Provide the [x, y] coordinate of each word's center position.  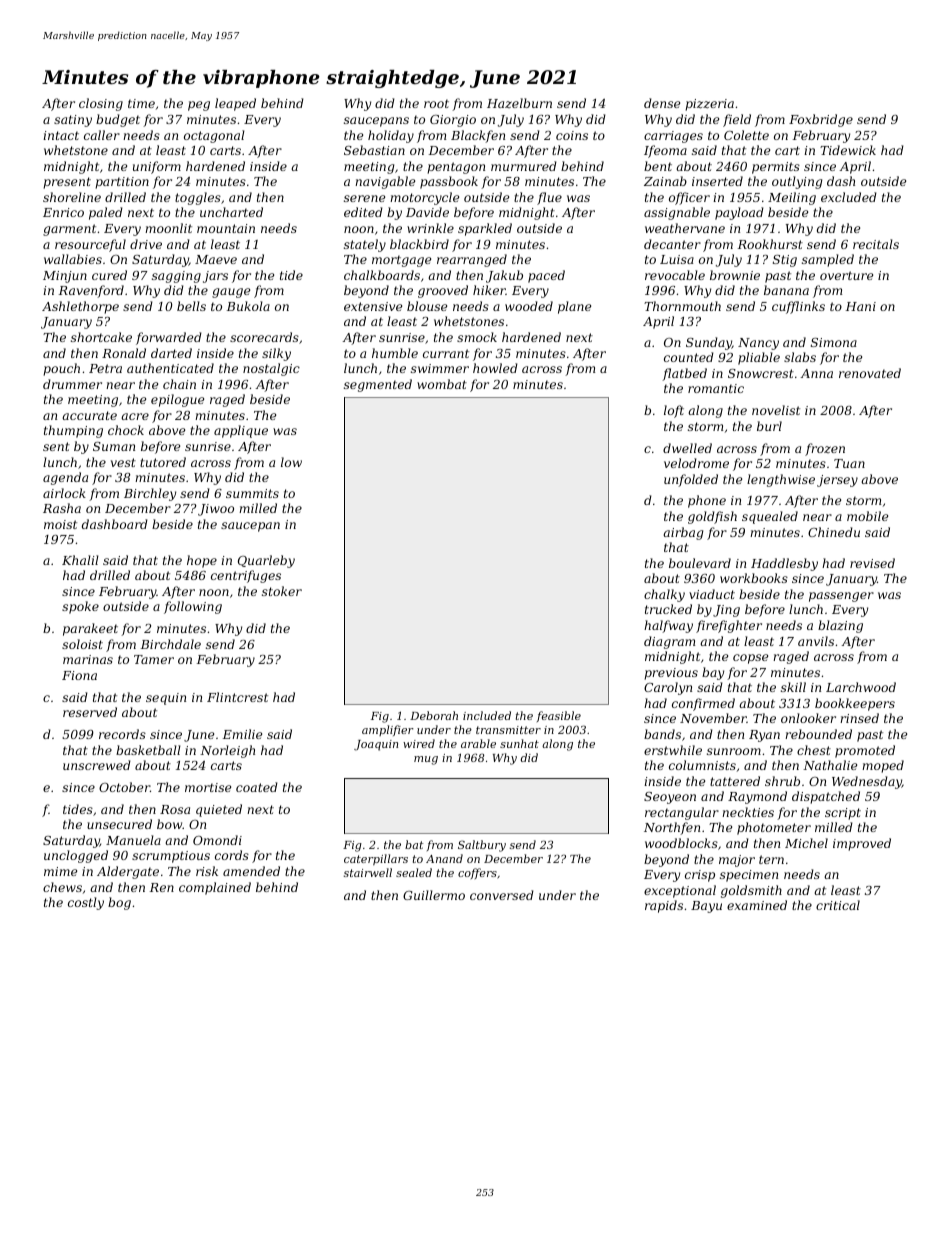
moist [60, 524]
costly [86, 903]
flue [549, 198]
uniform [157, 167]
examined [757, 905]
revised [872, 563]
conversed [502, 895]
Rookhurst [770, 244]
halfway [668, 626]
